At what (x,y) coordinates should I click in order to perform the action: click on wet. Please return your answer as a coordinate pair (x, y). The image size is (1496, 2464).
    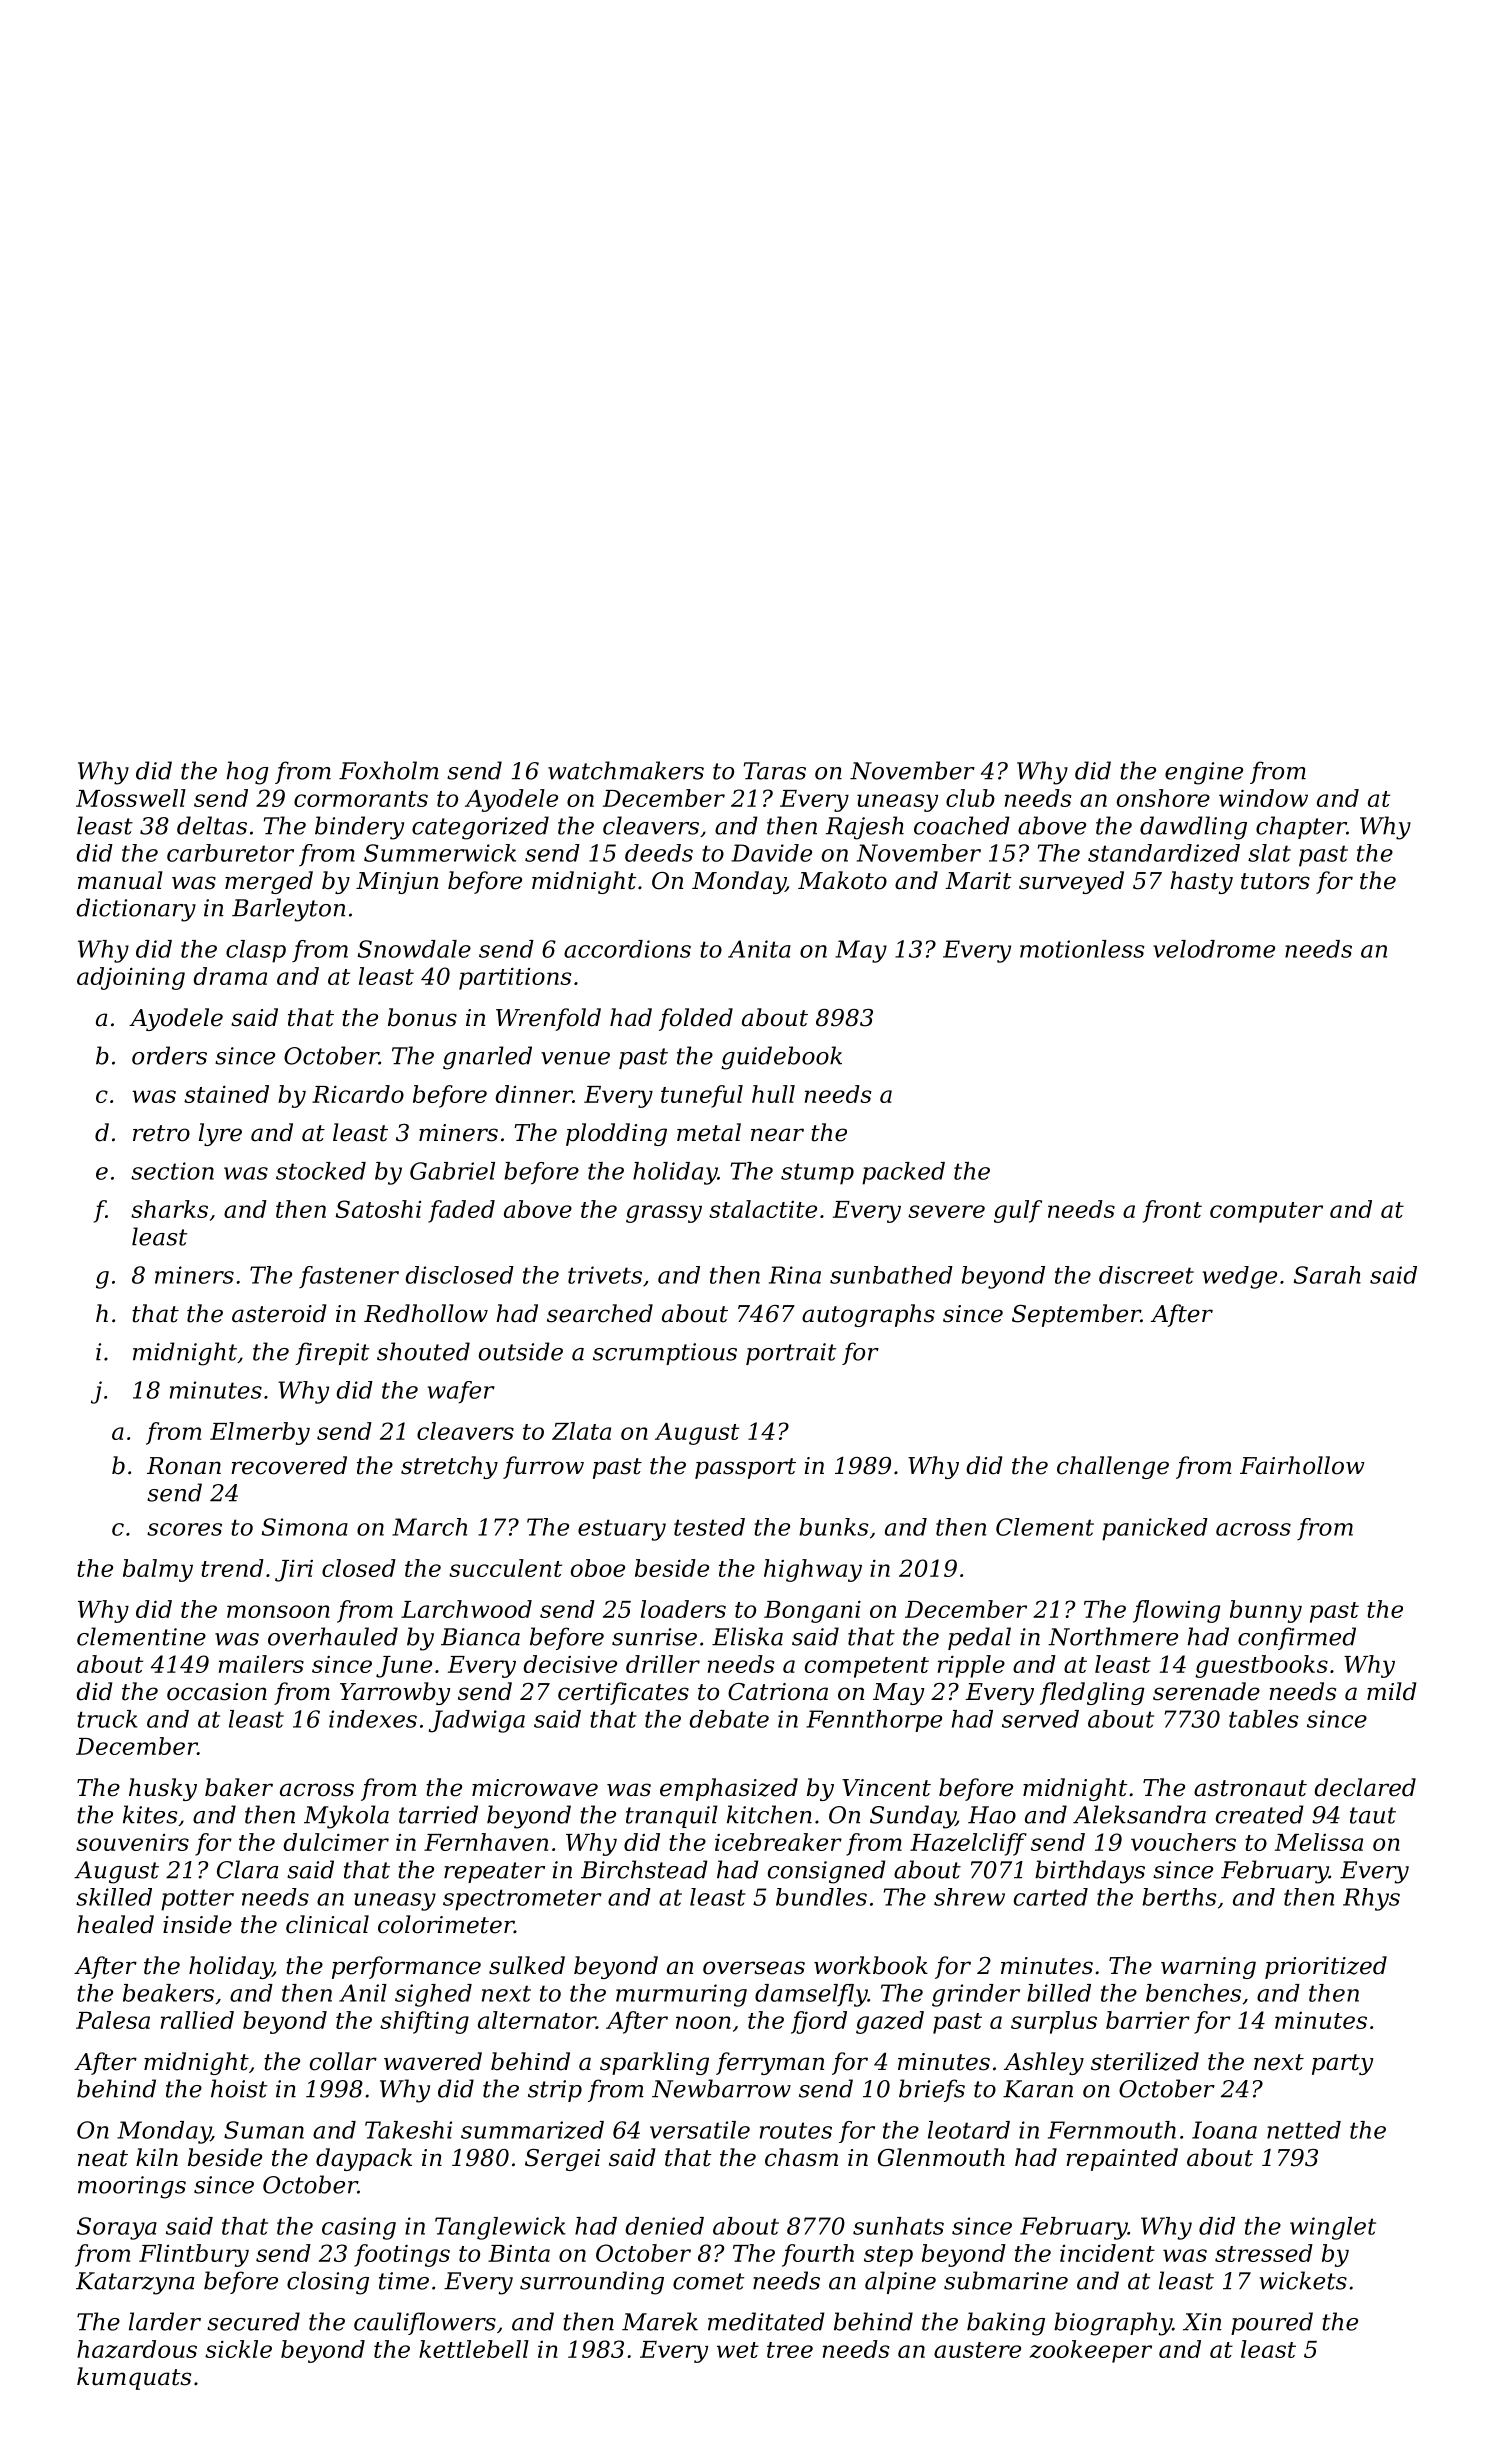
    Looking at the image, I should click on (738, 2350).
